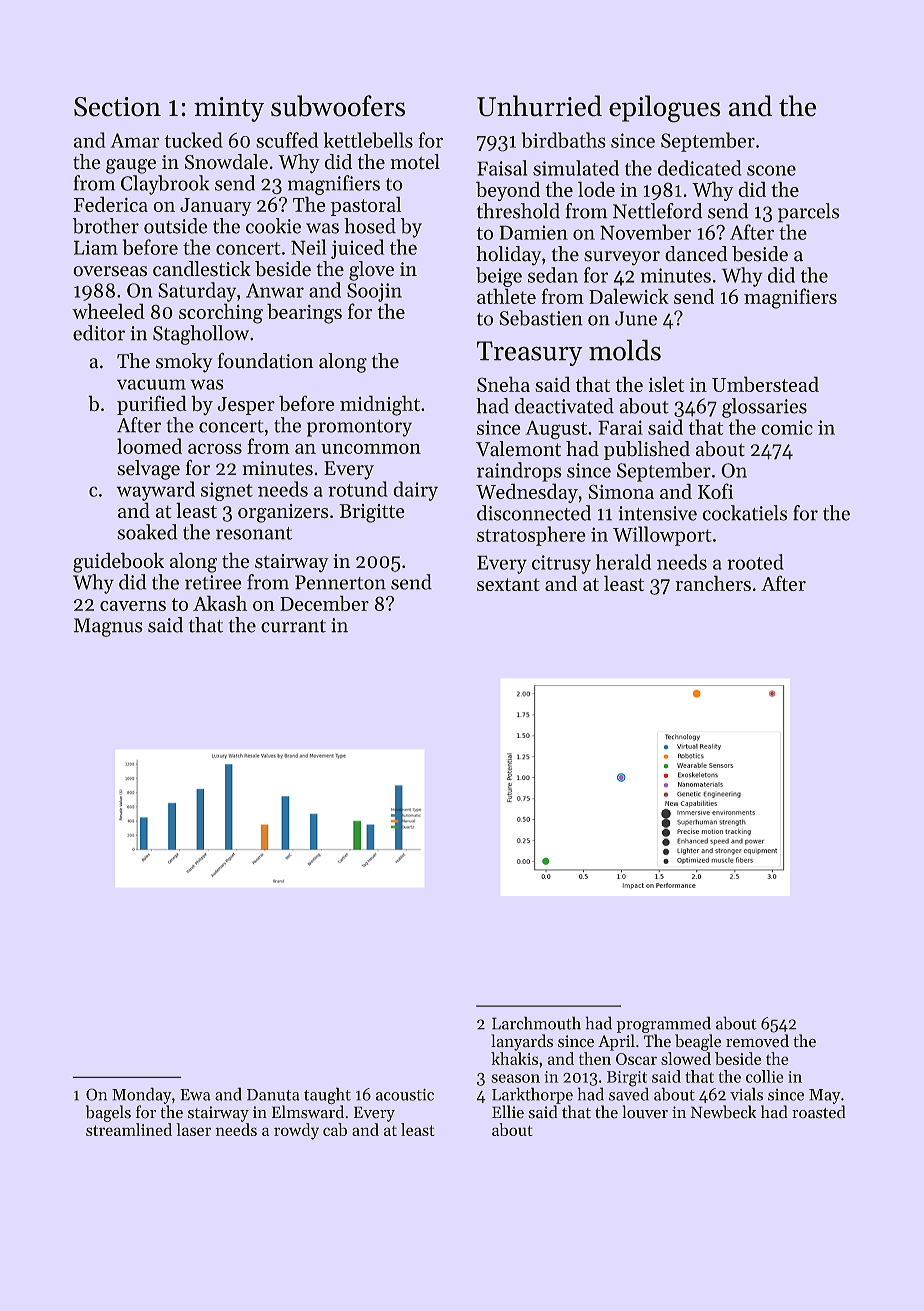  Describe the element at coordinates (108, 627) in the screenshot. I see `Magnus` at that location.
